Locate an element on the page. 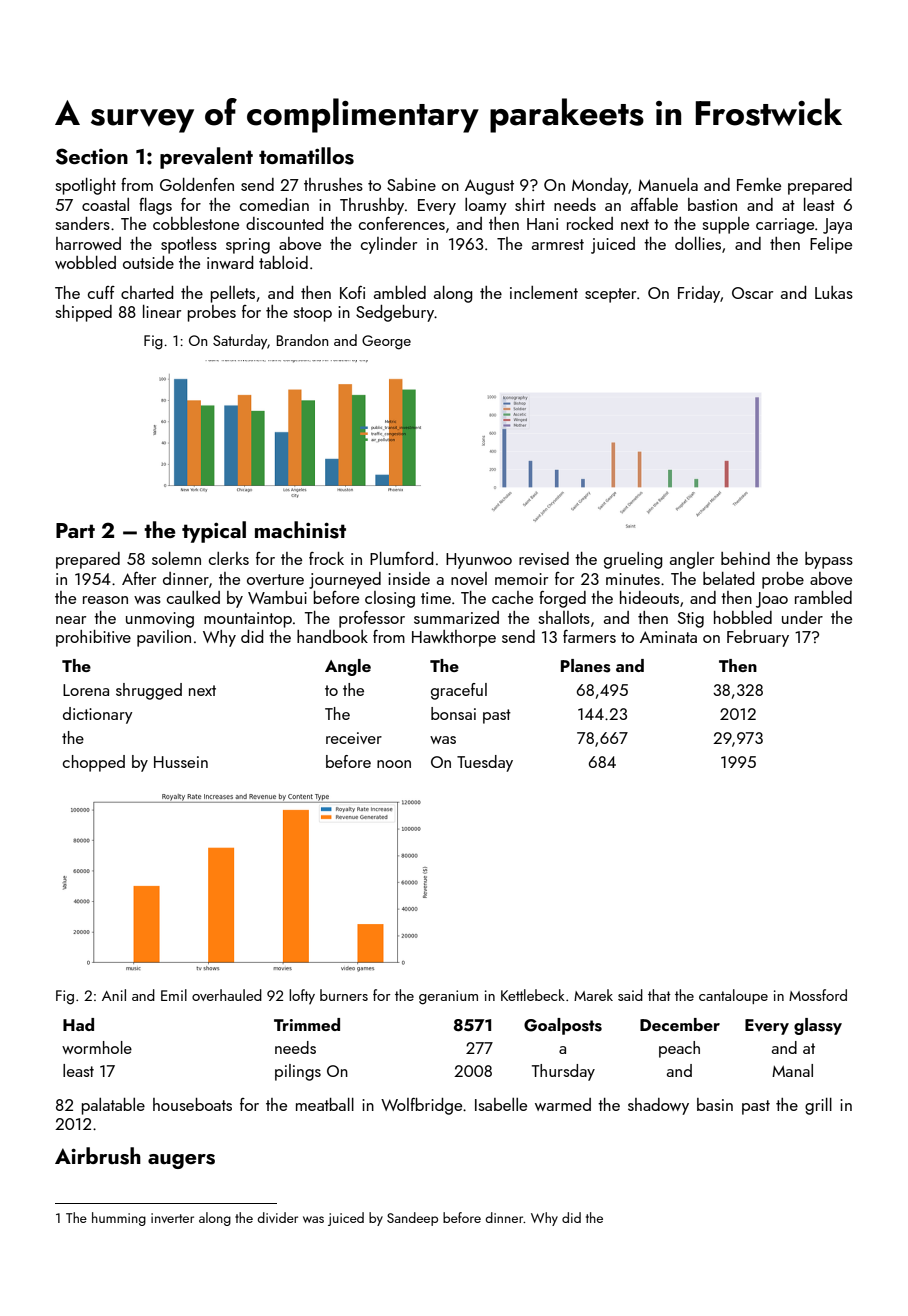 This document has height=1316, width=908. machinist is located at coordinates (300, 530).
